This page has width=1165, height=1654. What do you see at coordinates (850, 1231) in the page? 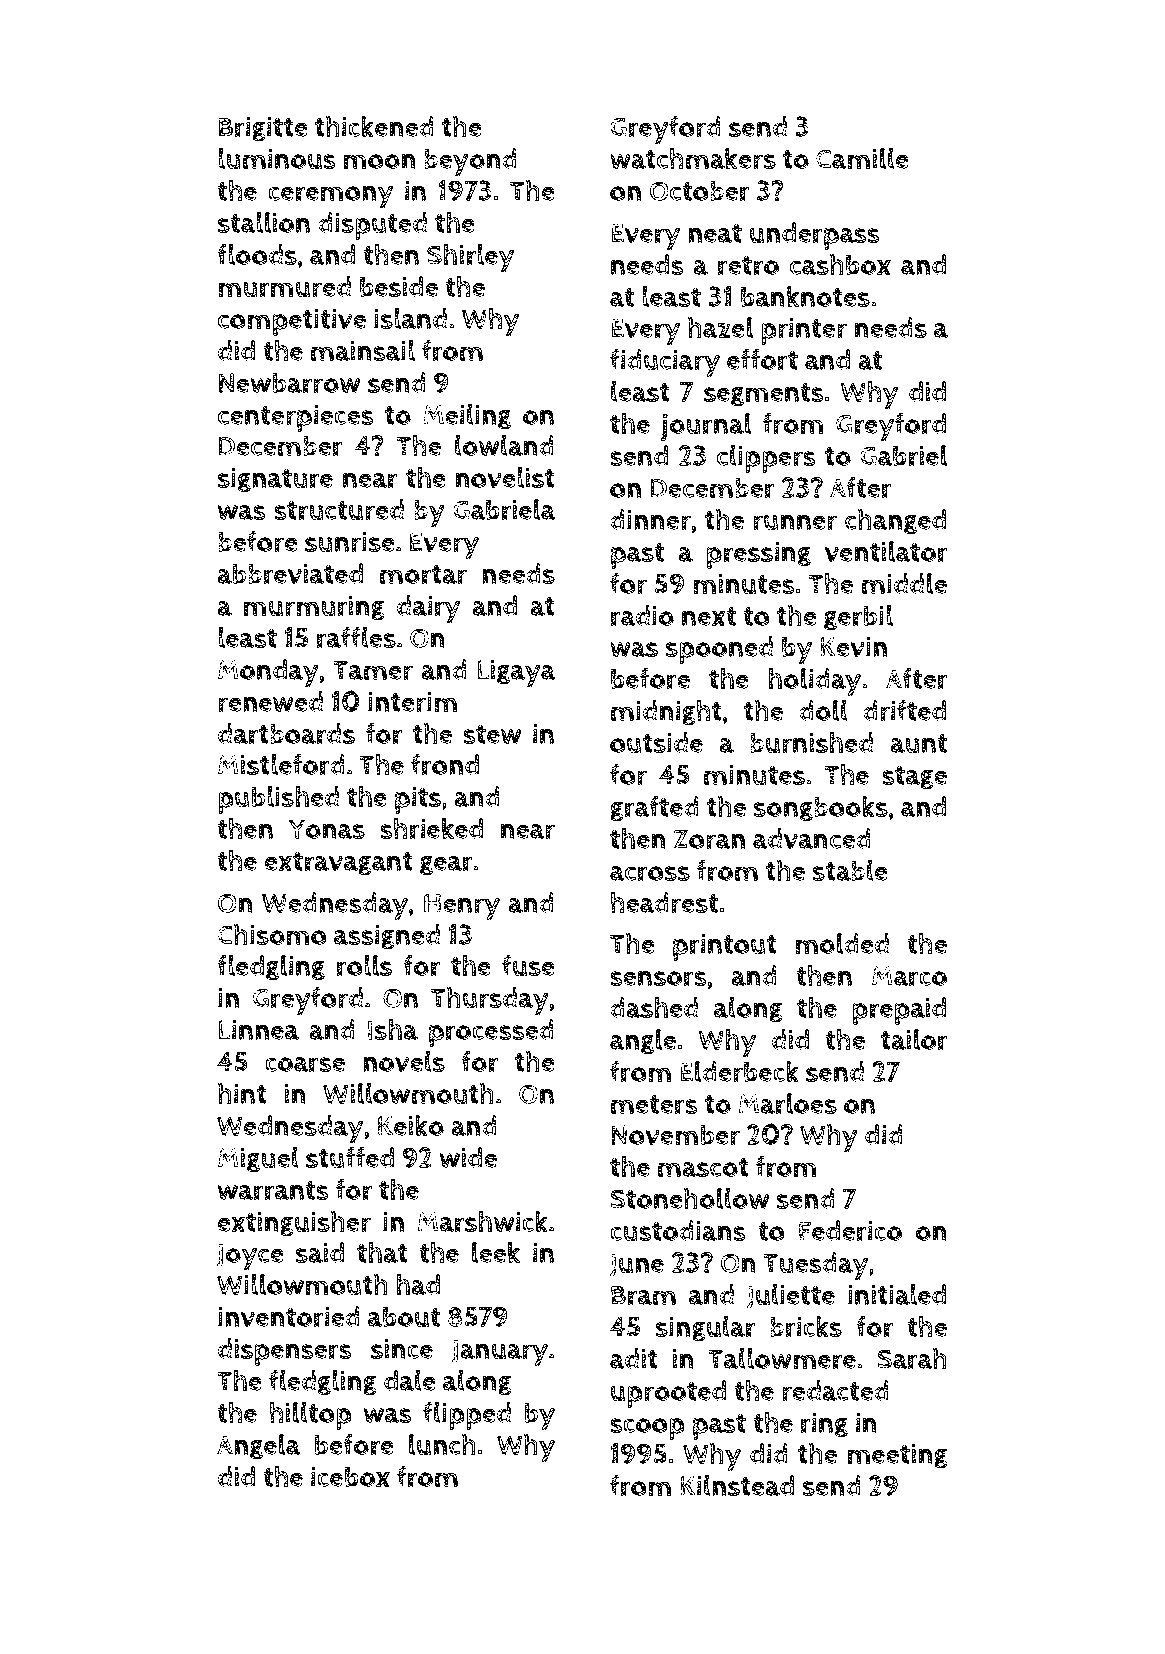
I see `Federico` at bounding box center [850, 1231].
